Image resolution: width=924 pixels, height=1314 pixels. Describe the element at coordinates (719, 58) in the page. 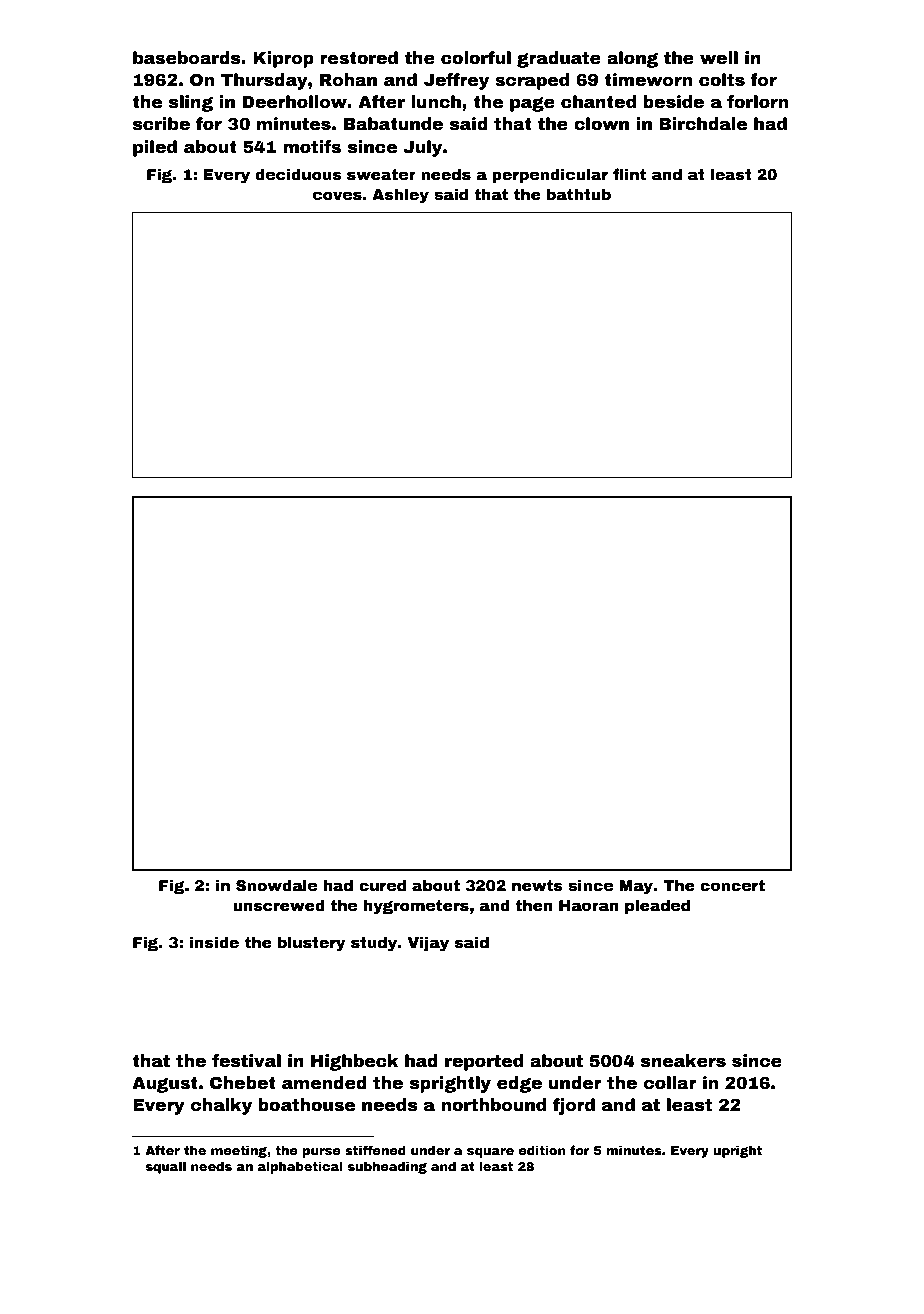

I see `well` at that location.
